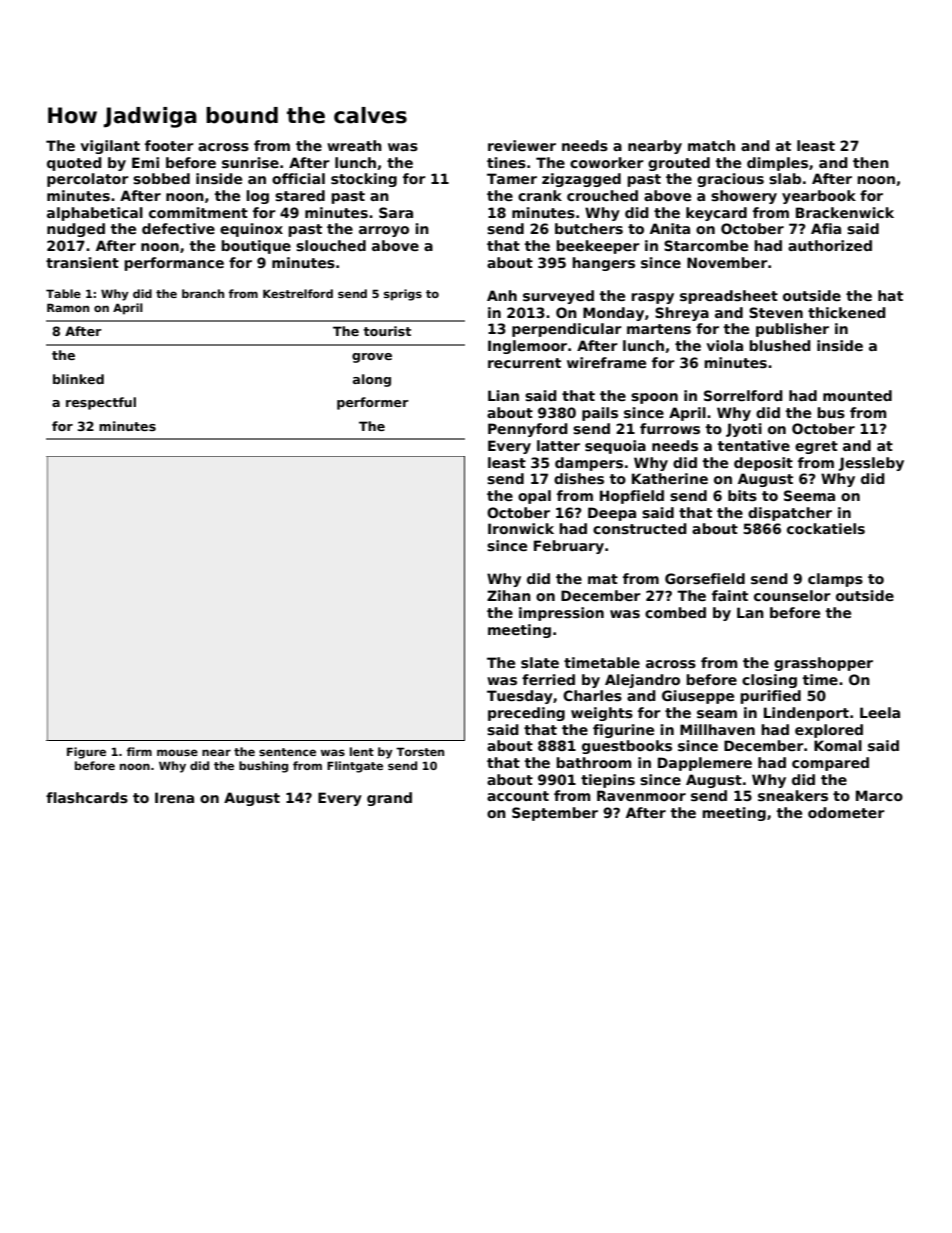 The image size is (952, 1233). Describe the element at coordinates (845, 212) in the document. I see `Brackenwick` at that location.
